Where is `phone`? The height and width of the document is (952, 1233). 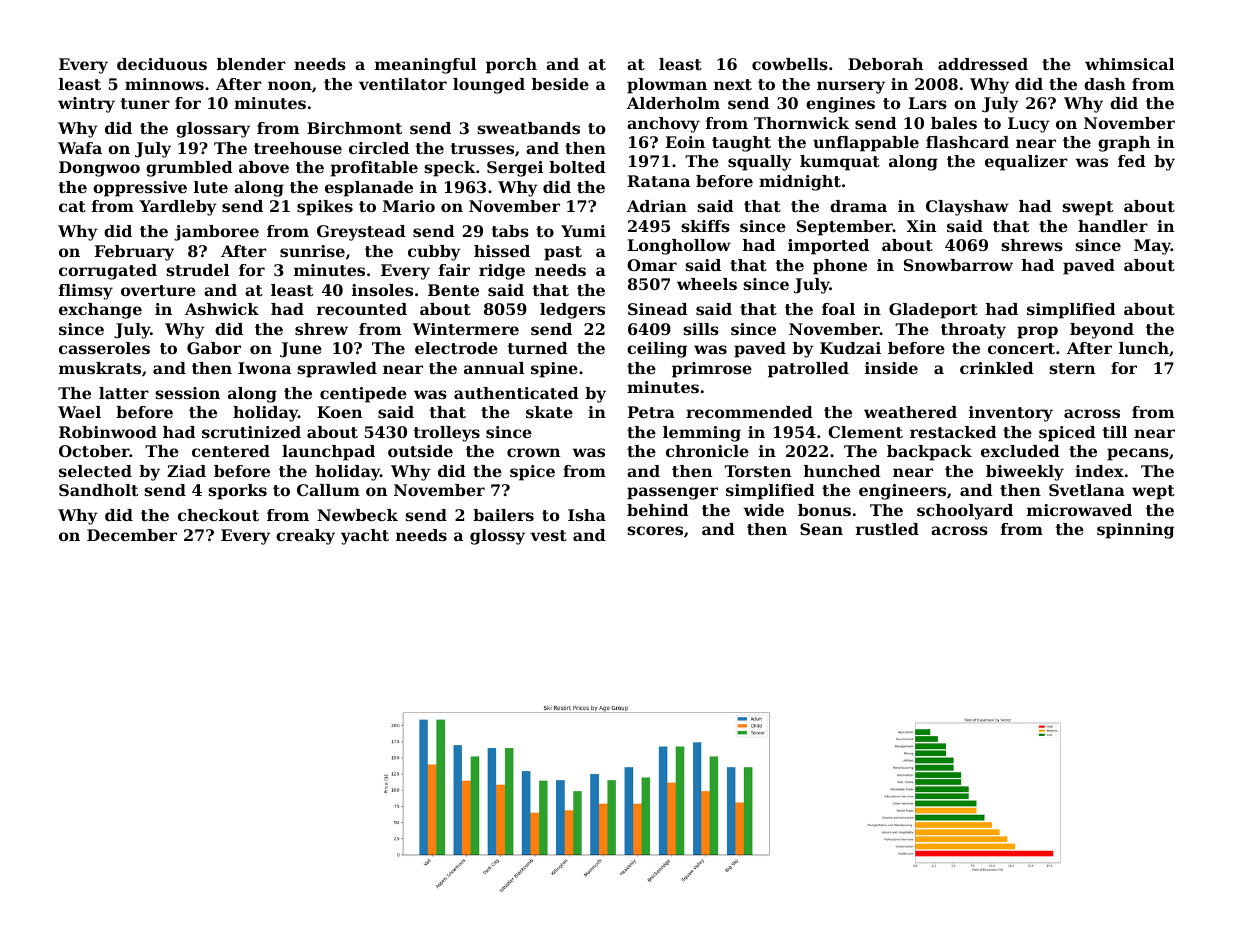 phone is located at coordinates (840, 267).
